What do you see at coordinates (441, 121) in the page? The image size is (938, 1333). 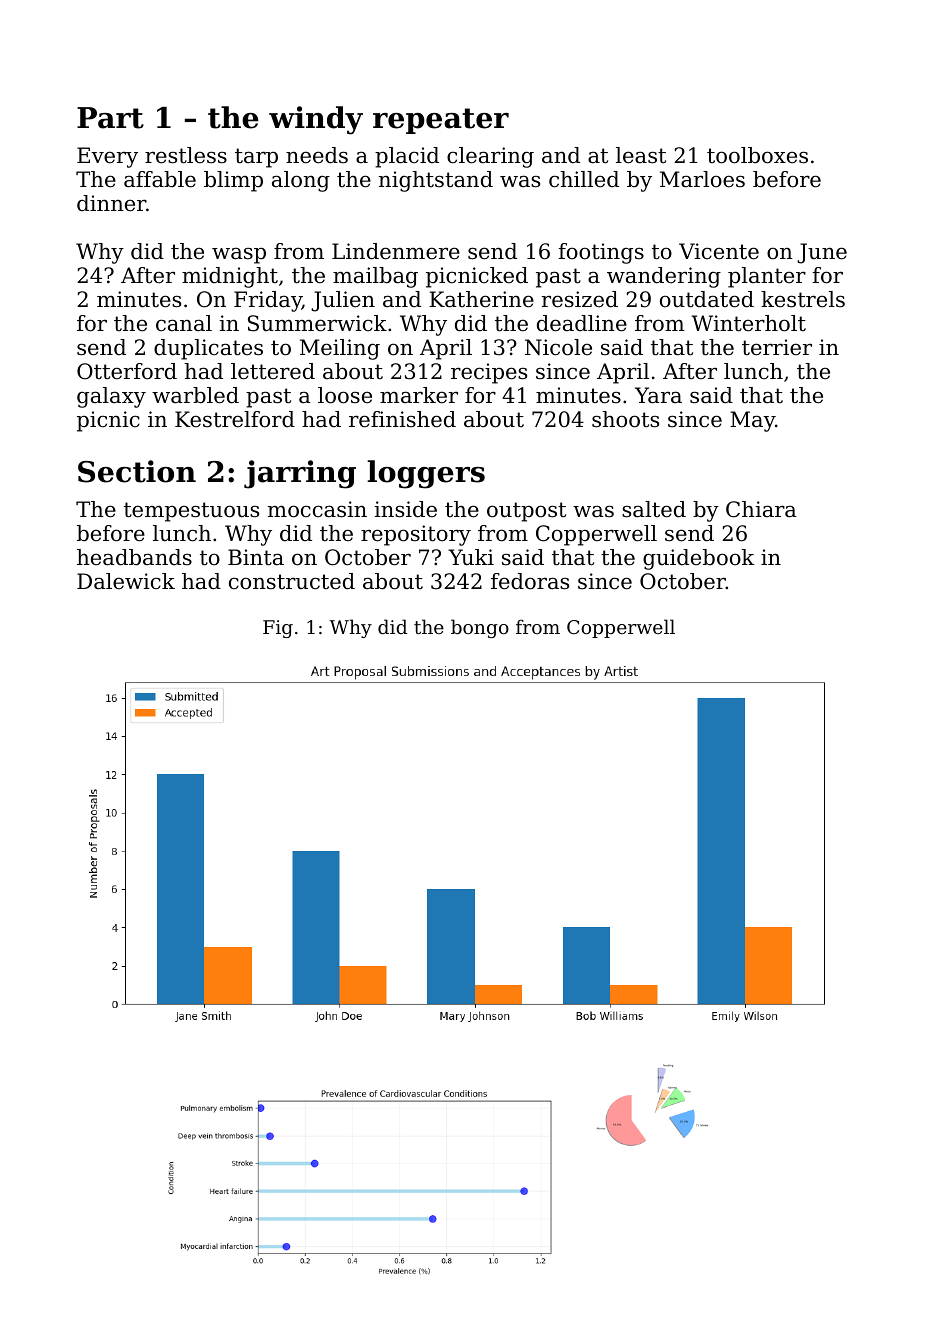 I see `repeater` at bounding box center [441, 121].
